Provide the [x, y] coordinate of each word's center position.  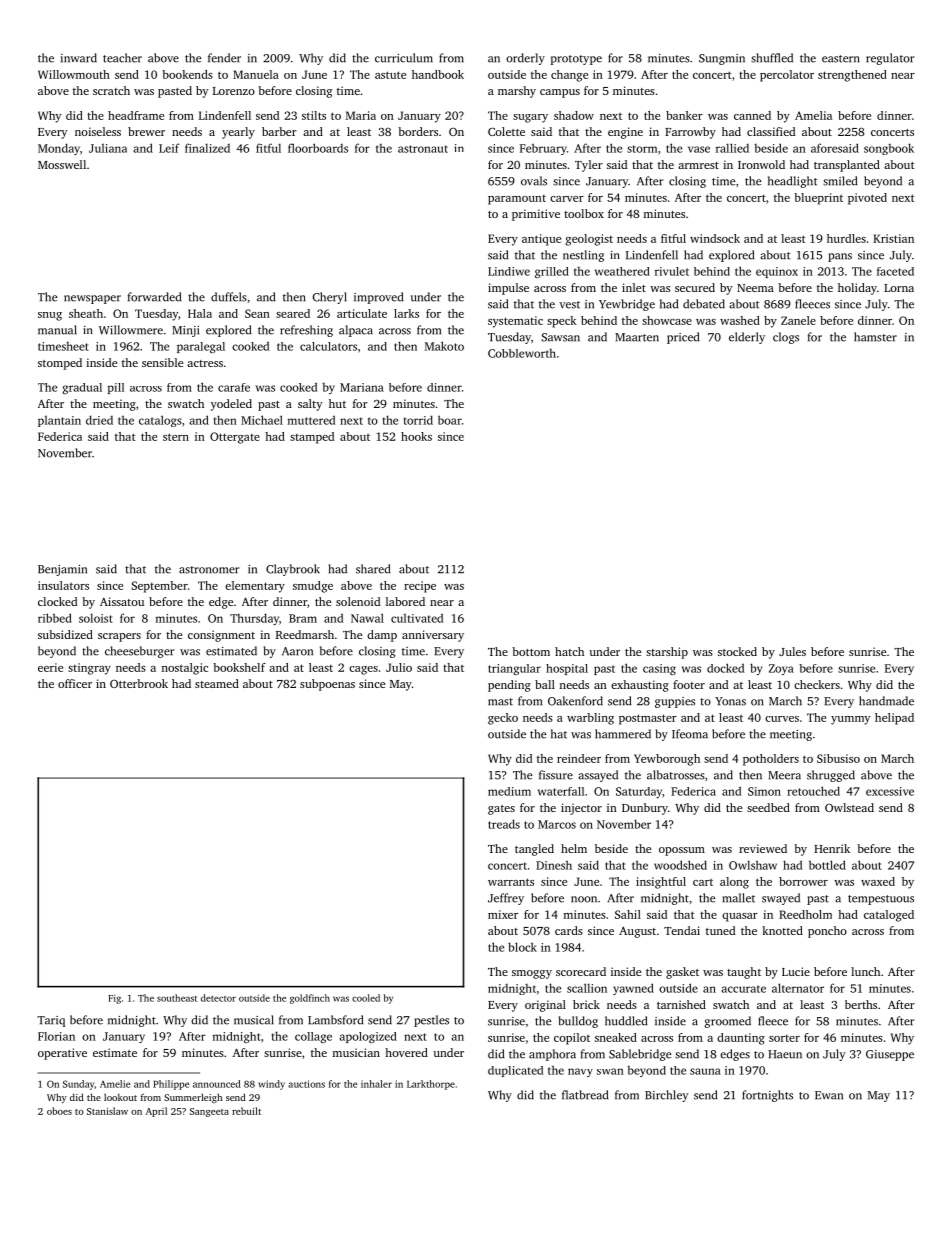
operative [62, 1054]
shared [373, 569]
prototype [576, 60]
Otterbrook [139, 683]
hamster [875, 337]
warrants [511, 882]
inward [79, 58]
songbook [889, 149]
